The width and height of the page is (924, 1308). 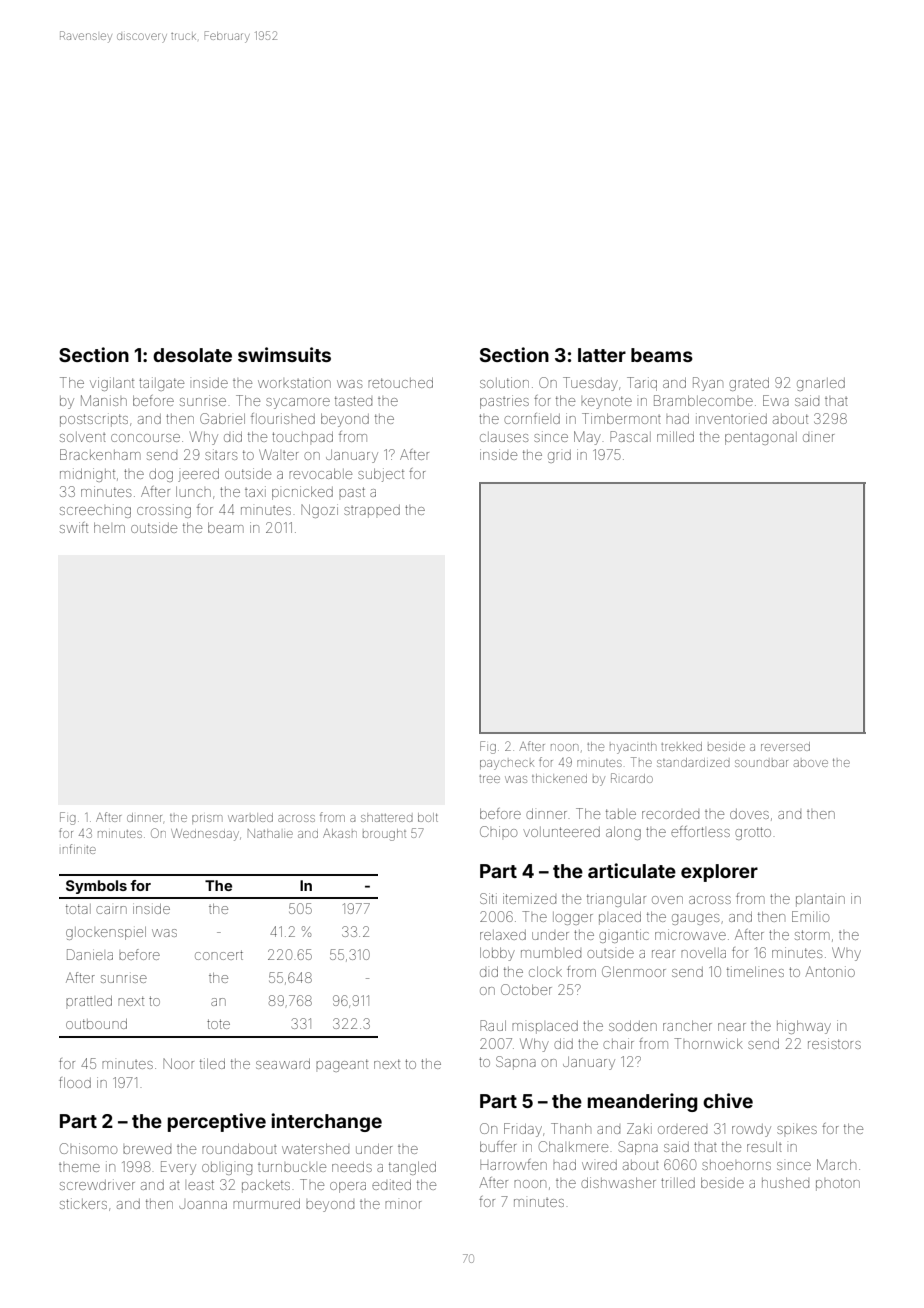 What do you see at coordinates (75, 1082) in the page?
I see `flood` at bounding box center [75, 1082].
